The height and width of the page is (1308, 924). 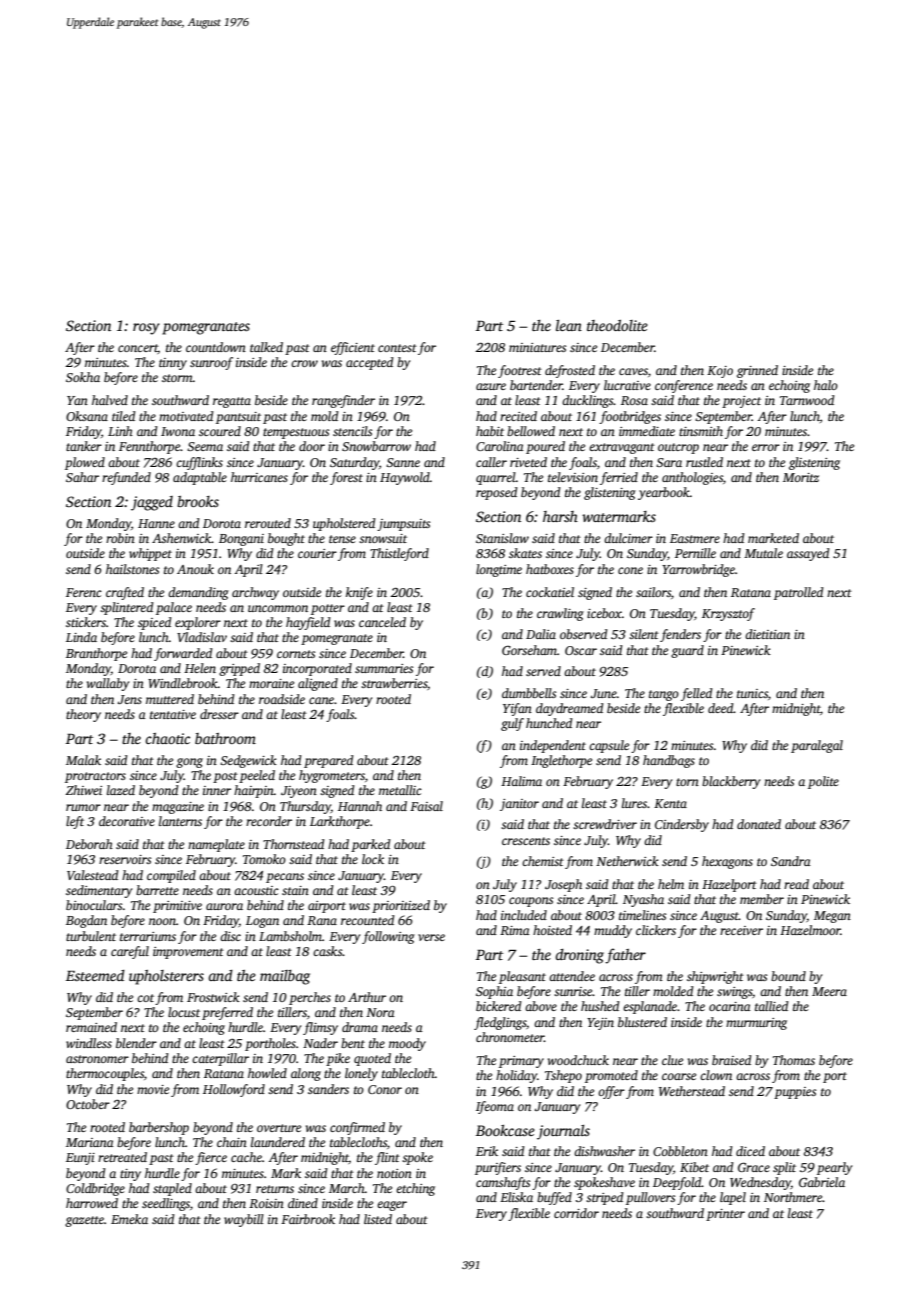 What do you see at coordinates (397, 348) in the page?
I see `contest` at bounding box center [397, 348].
